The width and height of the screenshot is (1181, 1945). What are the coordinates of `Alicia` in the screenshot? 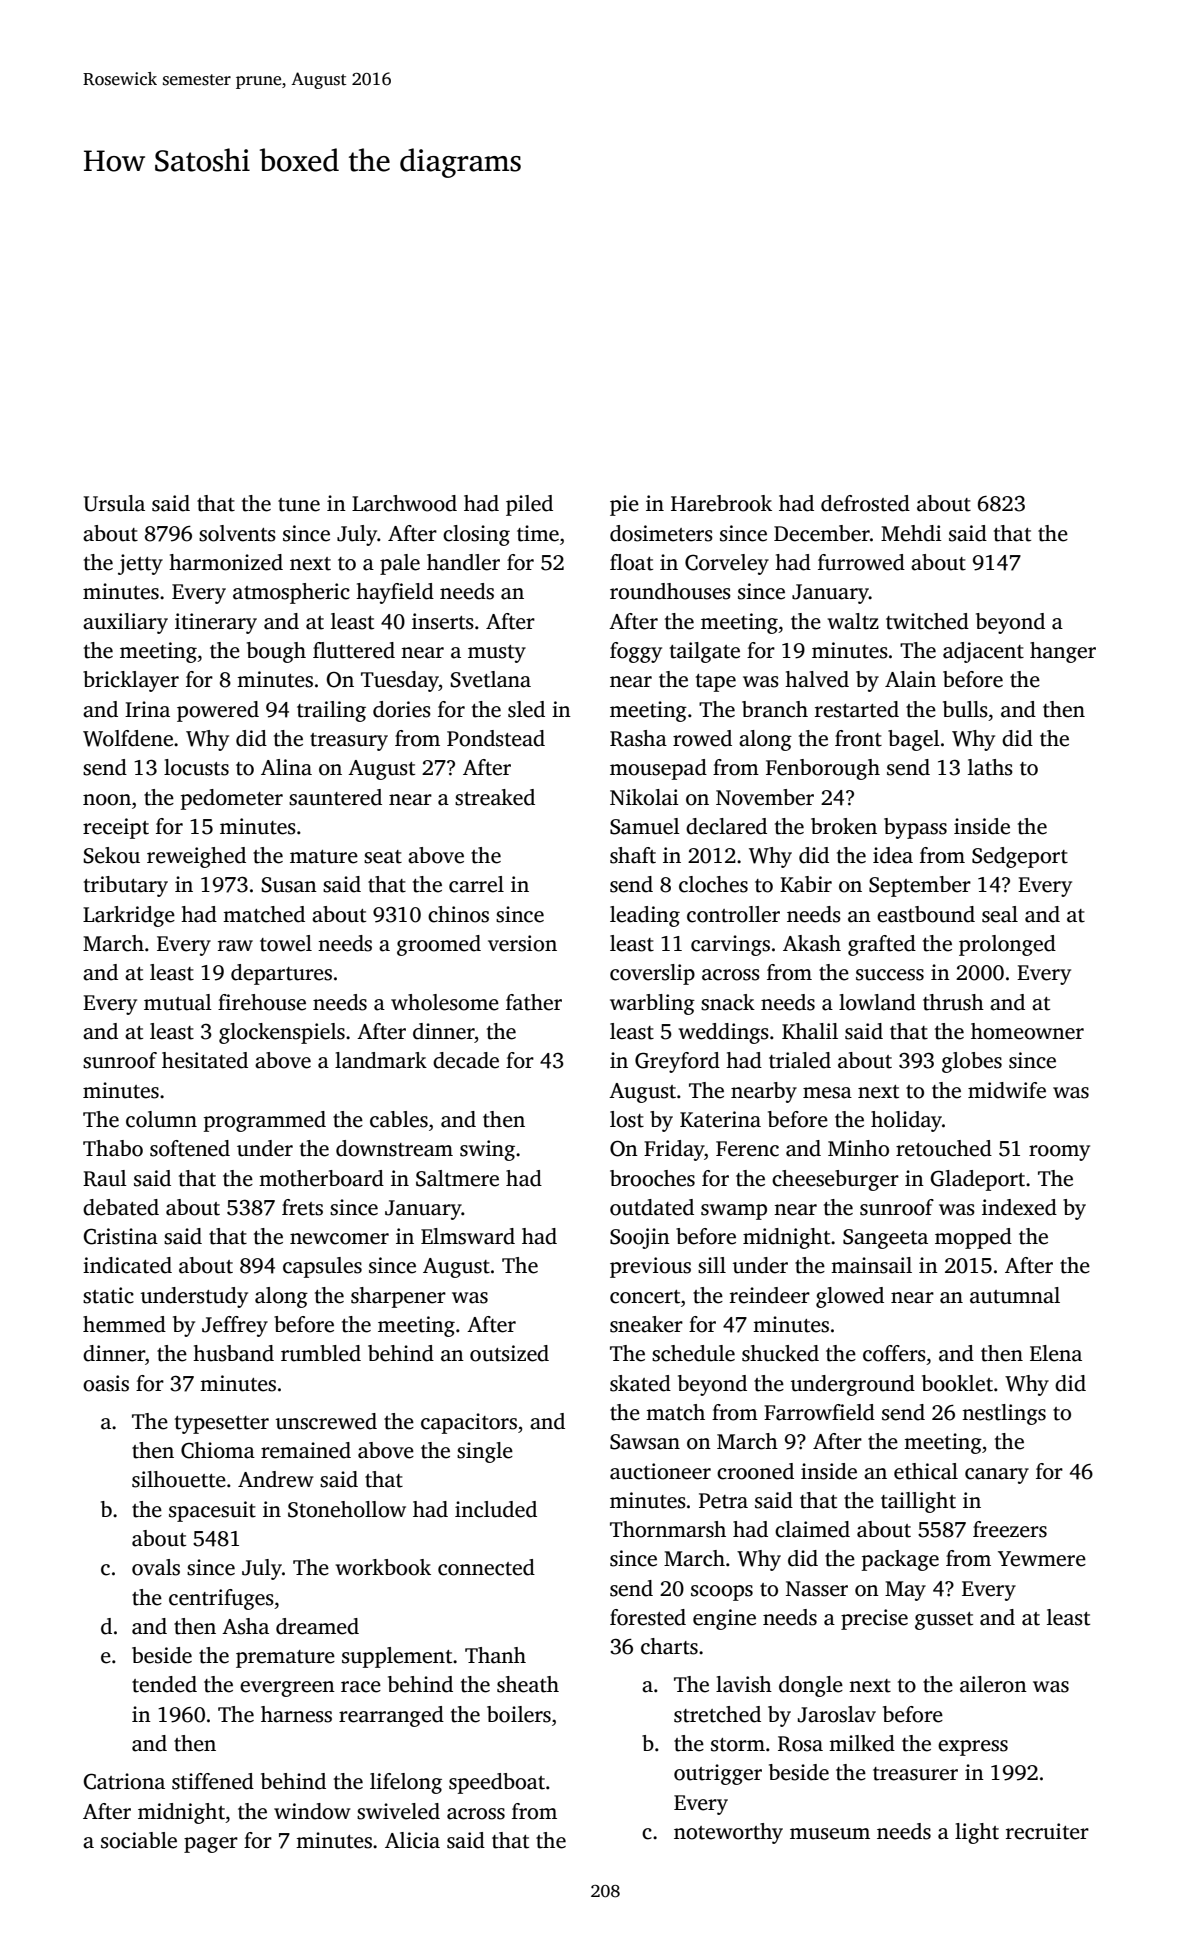 It's located at (412, 1840).
